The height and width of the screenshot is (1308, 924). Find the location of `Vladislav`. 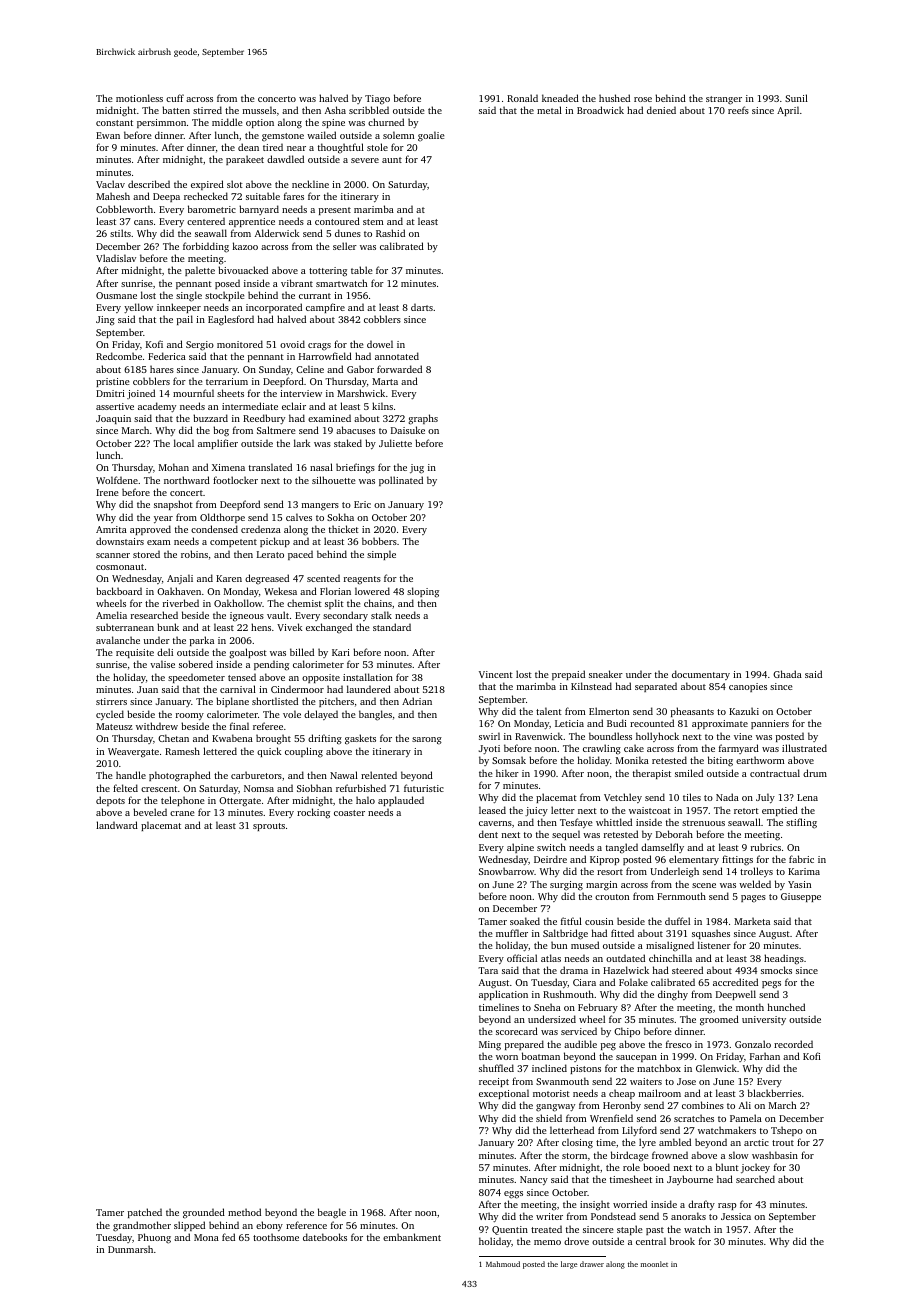

Vladislav is located at coordinates (116, 258).
